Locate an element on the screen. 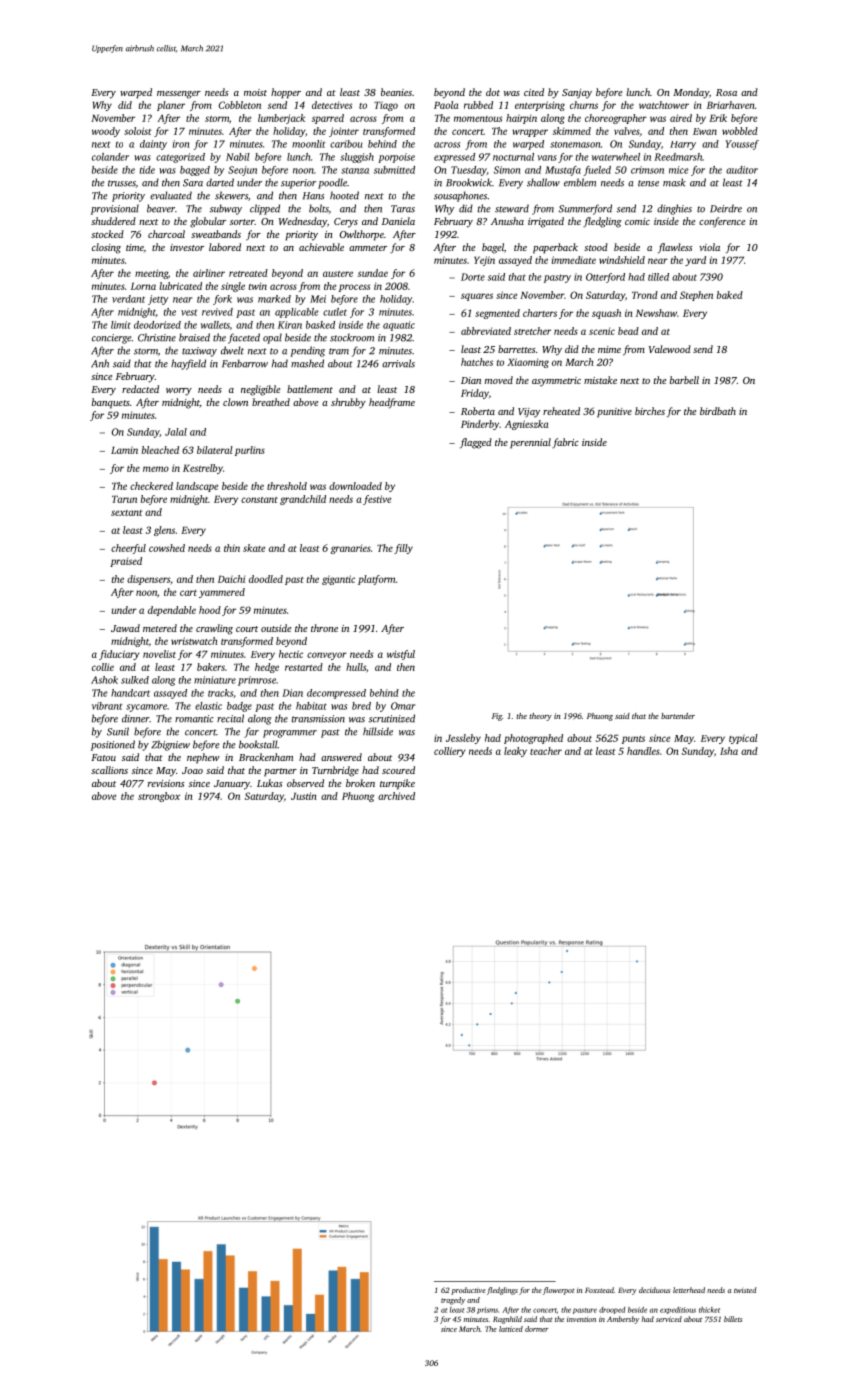 The height and width of the screenshot is (1400, 849). strongbox is located at coordinates (159, 797).
